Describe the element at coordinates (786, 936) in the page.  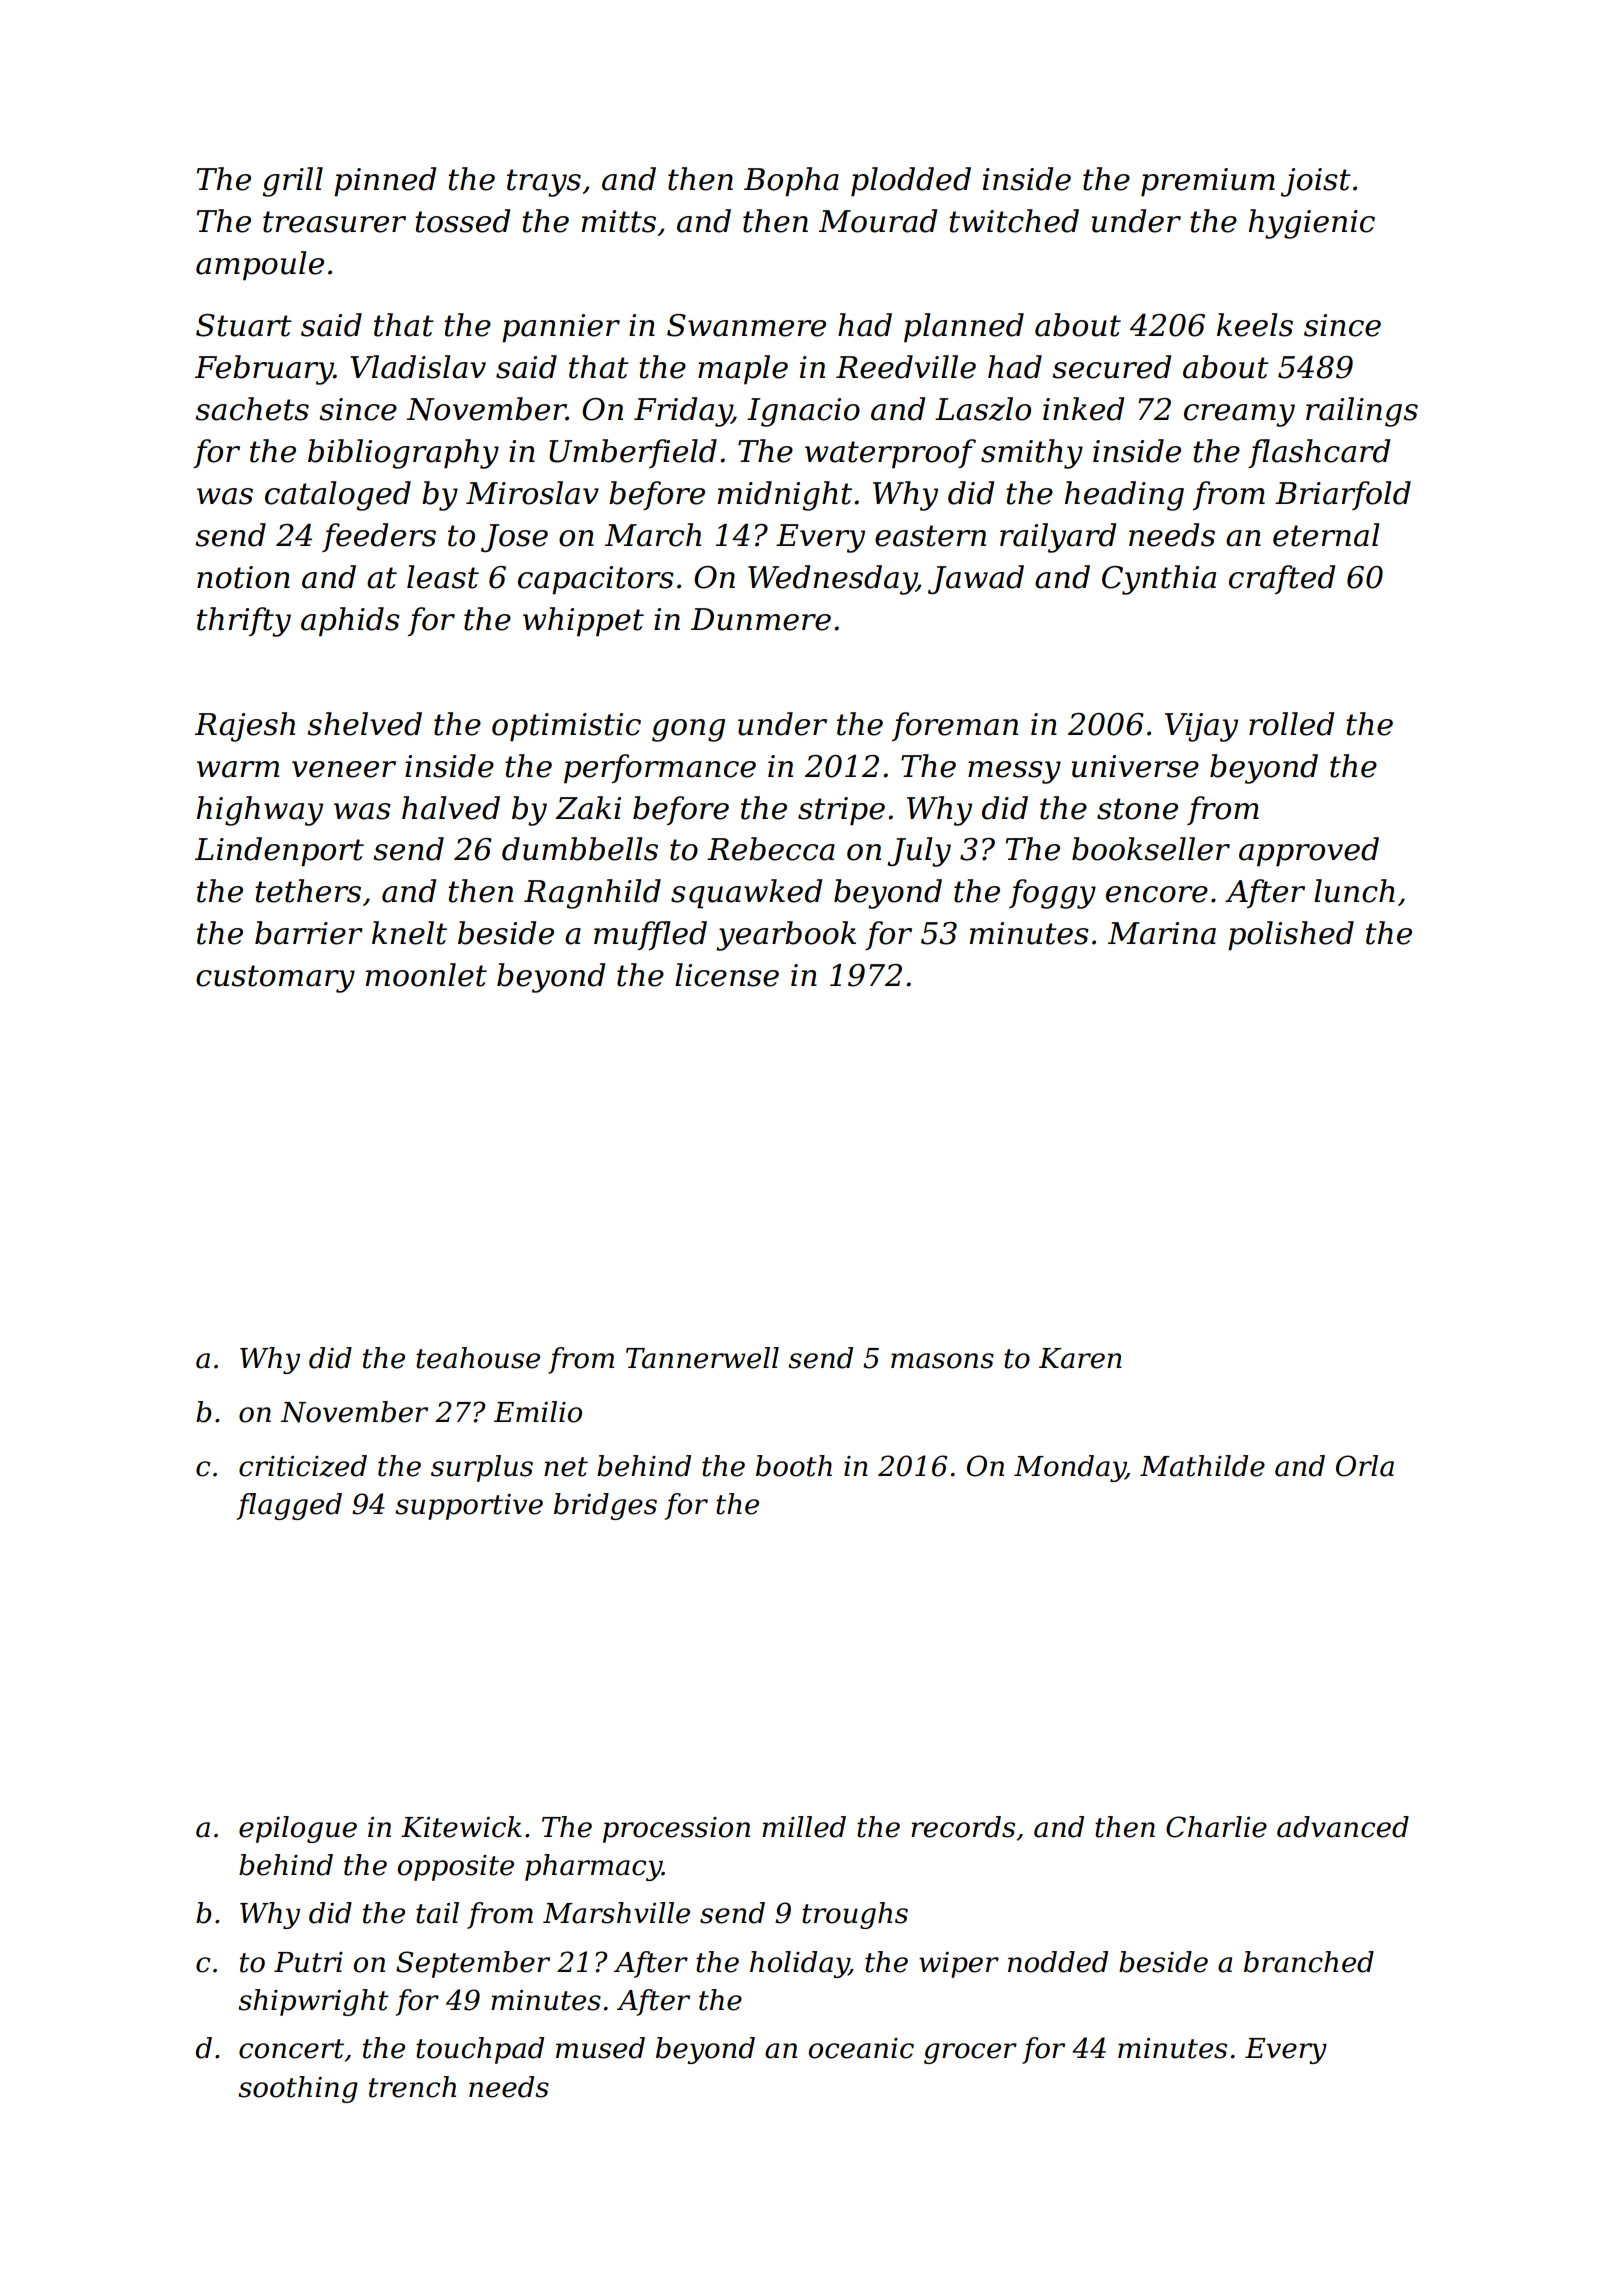
I see `yearbook` at that location.
